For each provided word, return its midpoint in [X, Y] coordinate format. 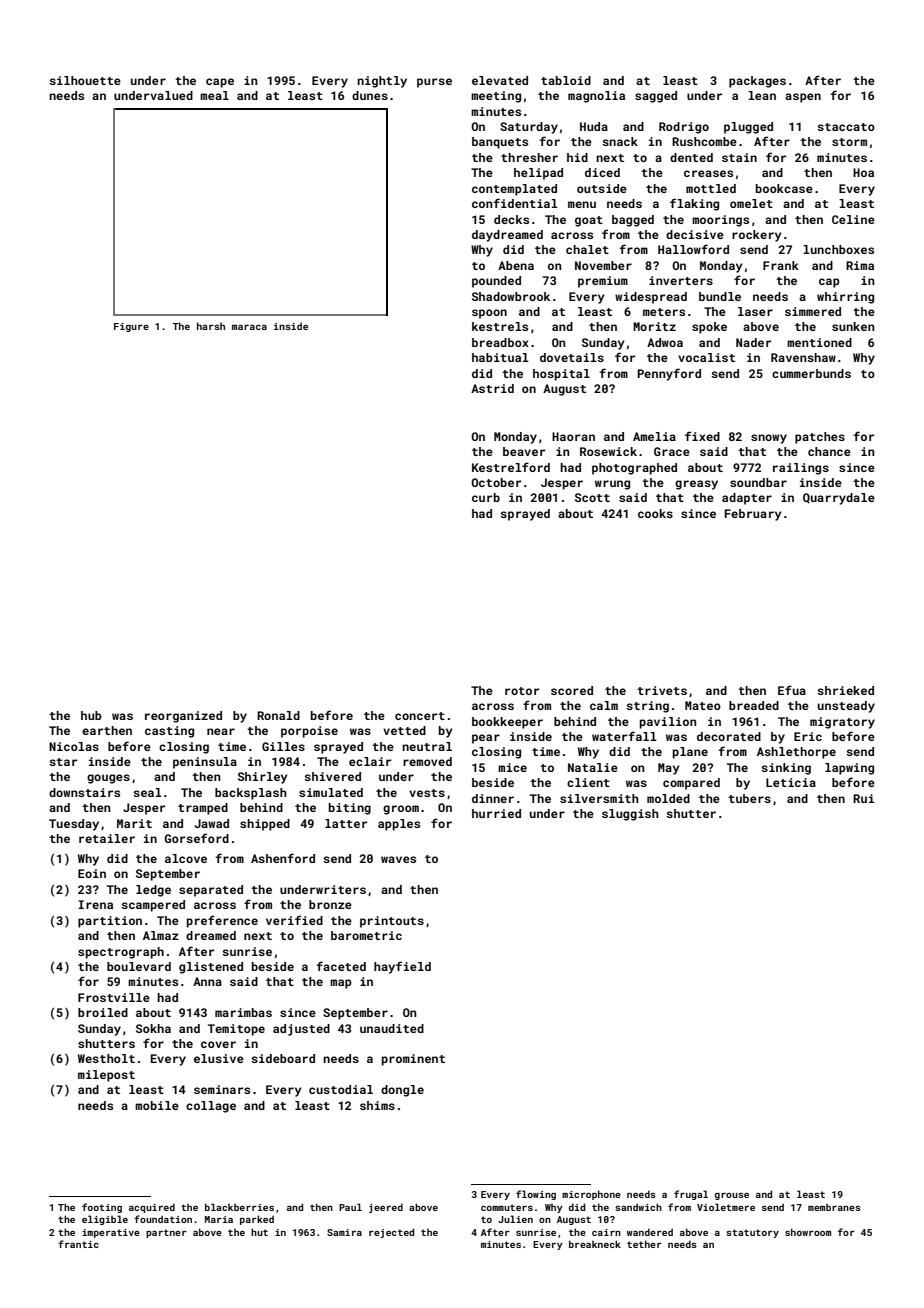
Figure [131, 327]
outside [602, 188]
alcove [186, 858]
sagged [656, 97]
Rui [863, 798]
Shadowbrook [511, 296]
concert [420, 716]
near [221, 731]
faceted [341, 966]
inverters [681, 280]
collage [211, 1107]
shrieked [845, 690]
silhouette [85, 80]
